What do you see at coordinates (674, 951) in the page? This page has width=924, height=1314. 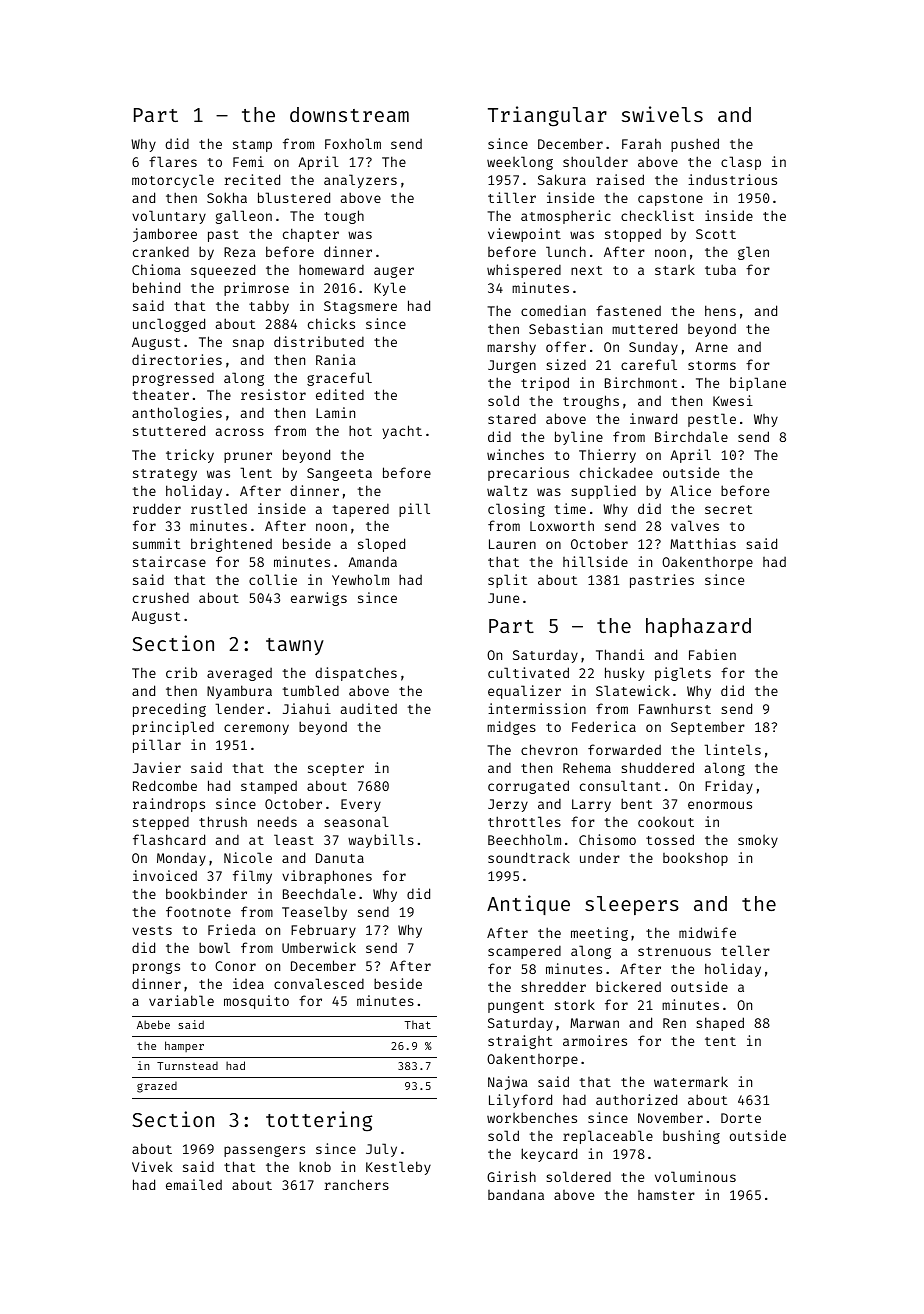 I see `strenuous` at bounding box center [674, 951].
